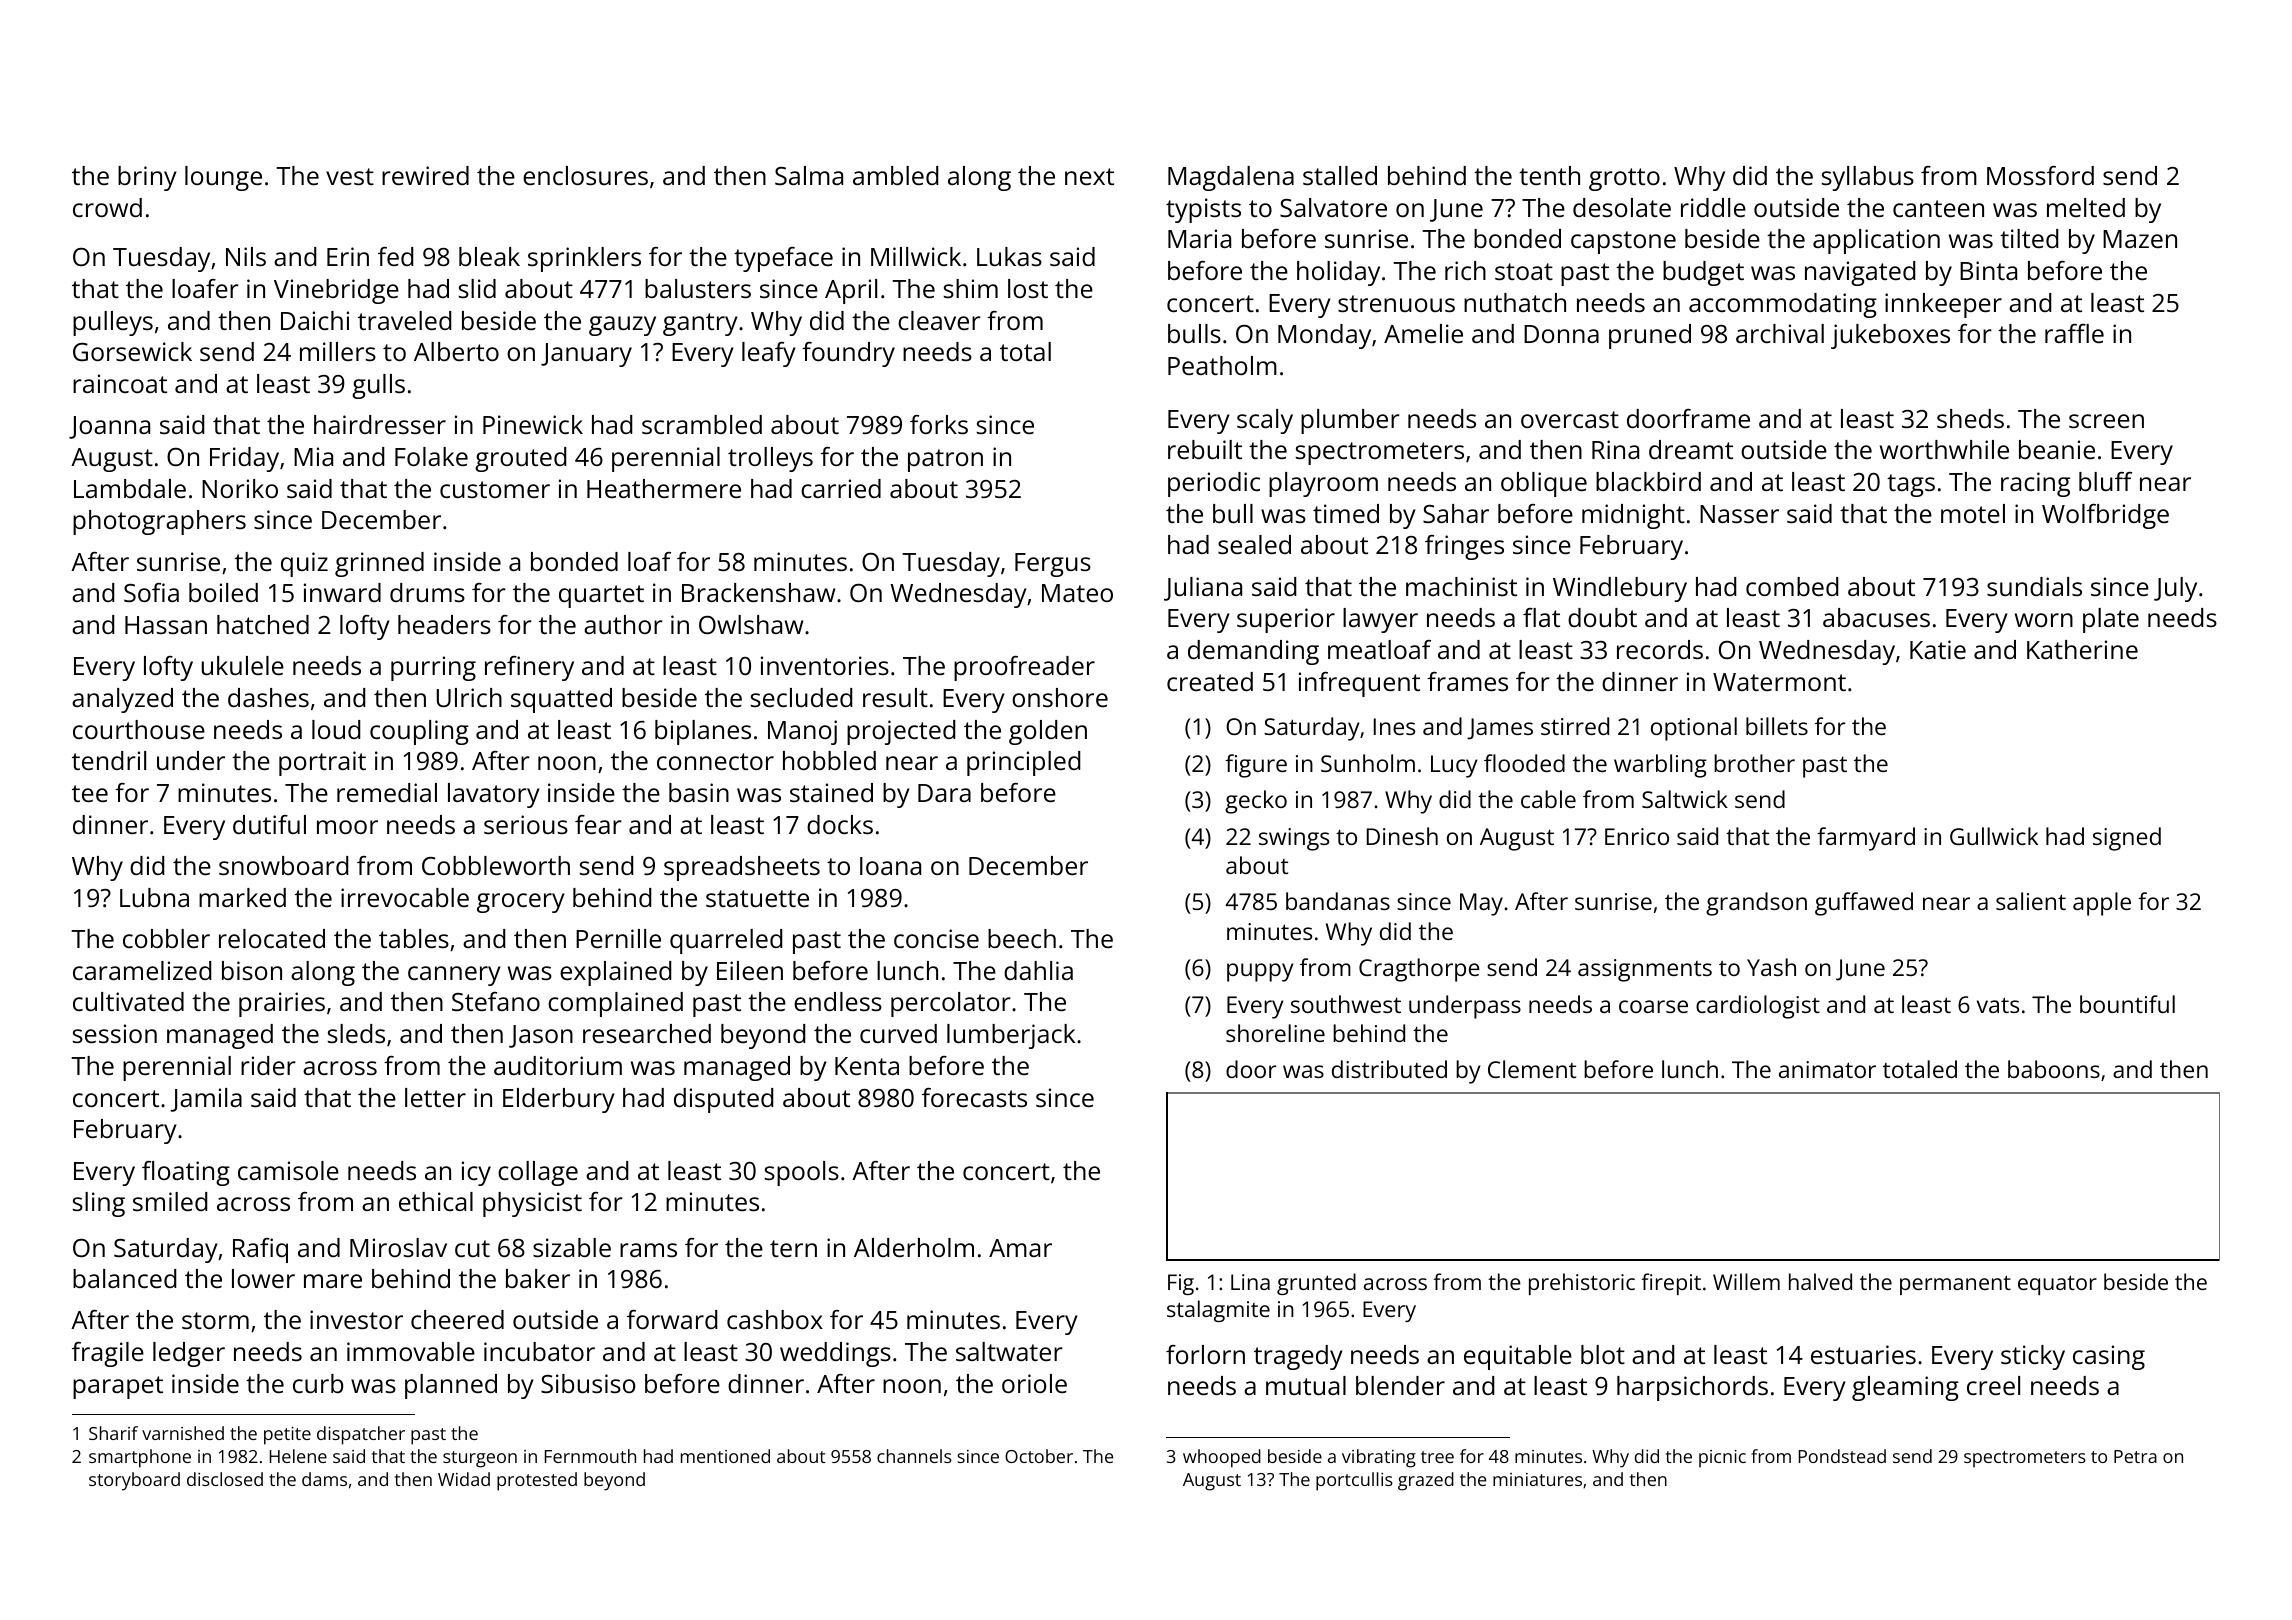  What do you see at coordinates (166, 625) in the image?
I see `Hassan` at bounding box center [166, 625].
